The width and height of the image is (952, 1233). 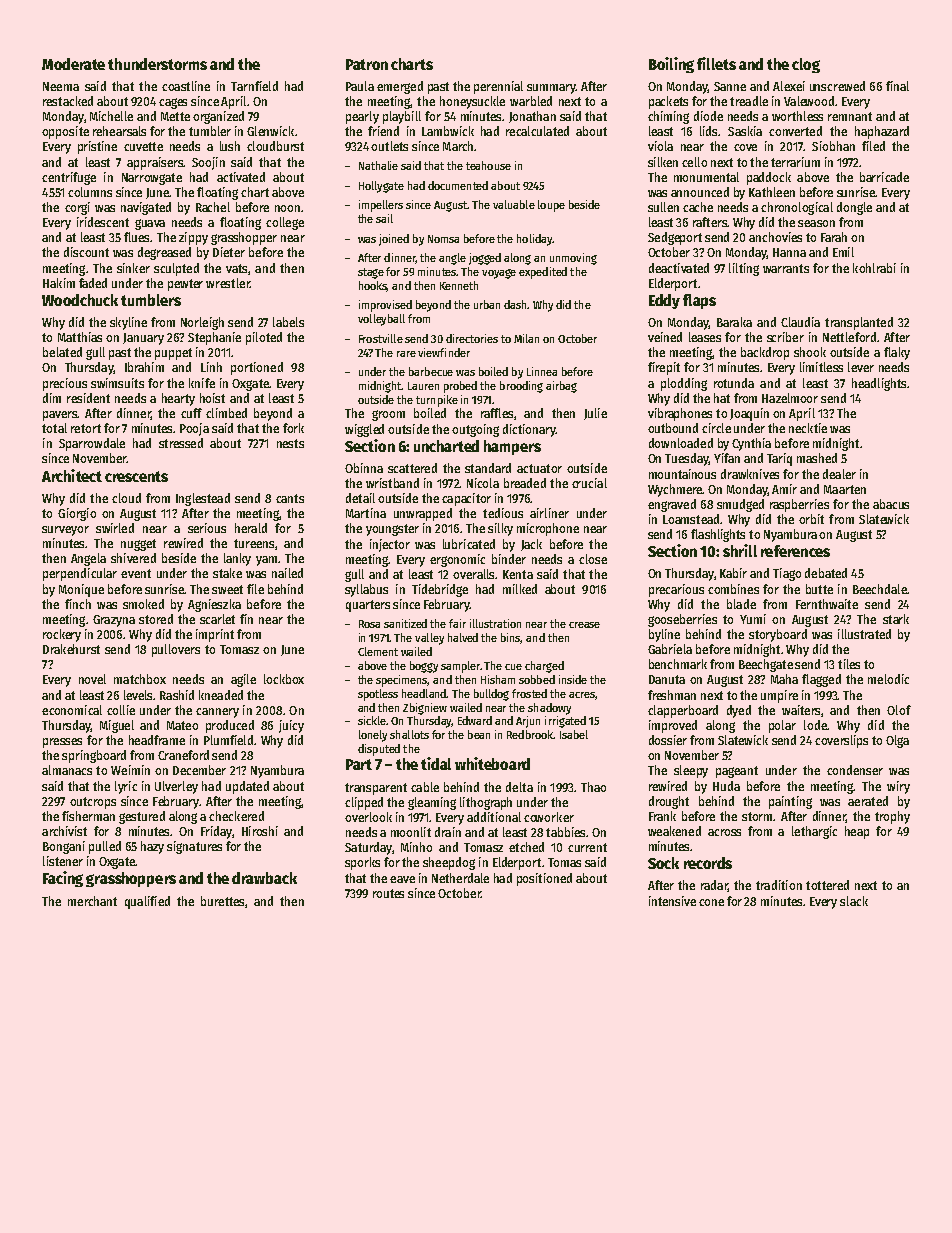 I want to click on climbed, so click(x=226, y=413).
